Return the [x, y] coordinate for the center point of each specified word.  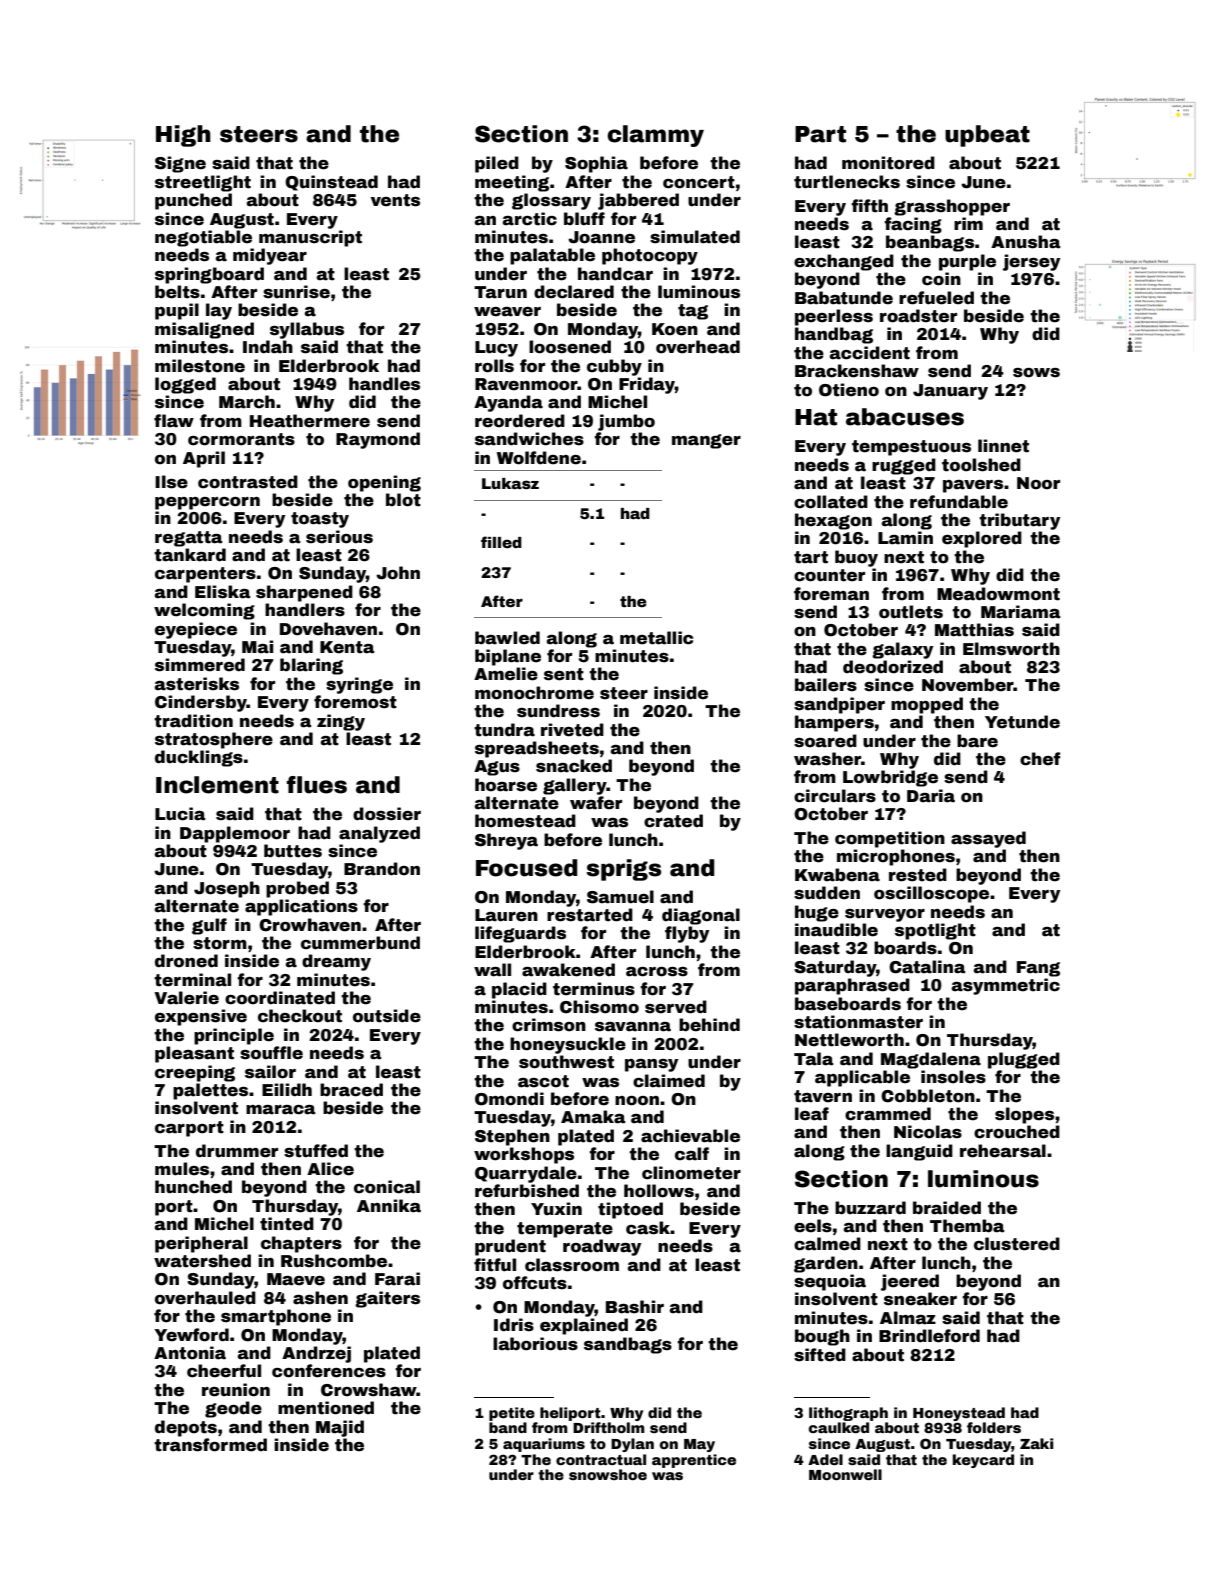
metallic [656, 638]
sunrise [296, 292]
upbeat [987, 136]
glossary [551, 201]
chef [1040, 759]
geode [233, 1409]
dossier [387, 814]
